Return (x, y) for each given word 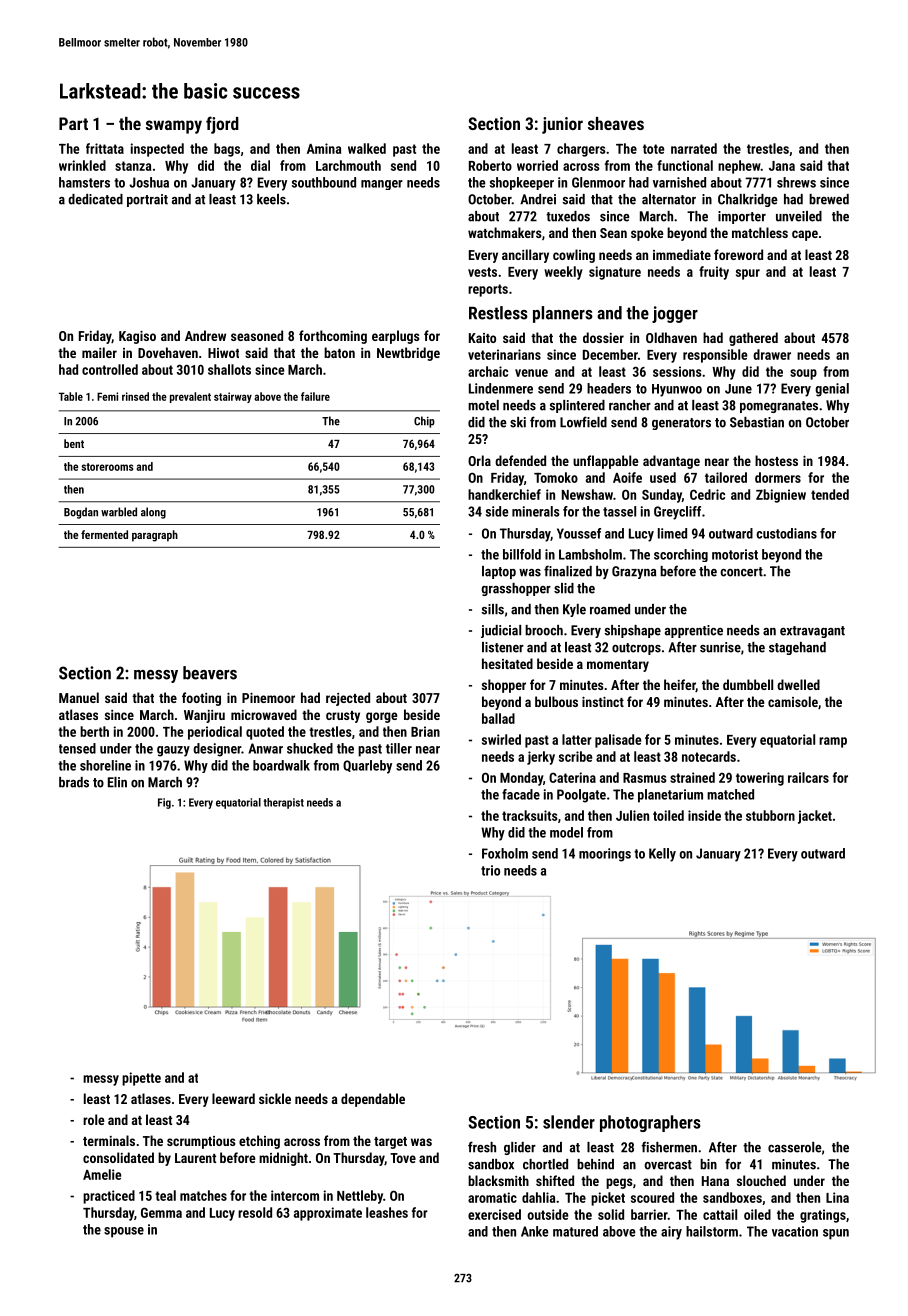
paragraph (155, 536)
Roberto (490, 165)
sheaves (616, 123)
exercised (494, 1214)
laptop (499, 572)
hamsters (84, 182)
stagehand (797, 648)
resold (255, 1212)
